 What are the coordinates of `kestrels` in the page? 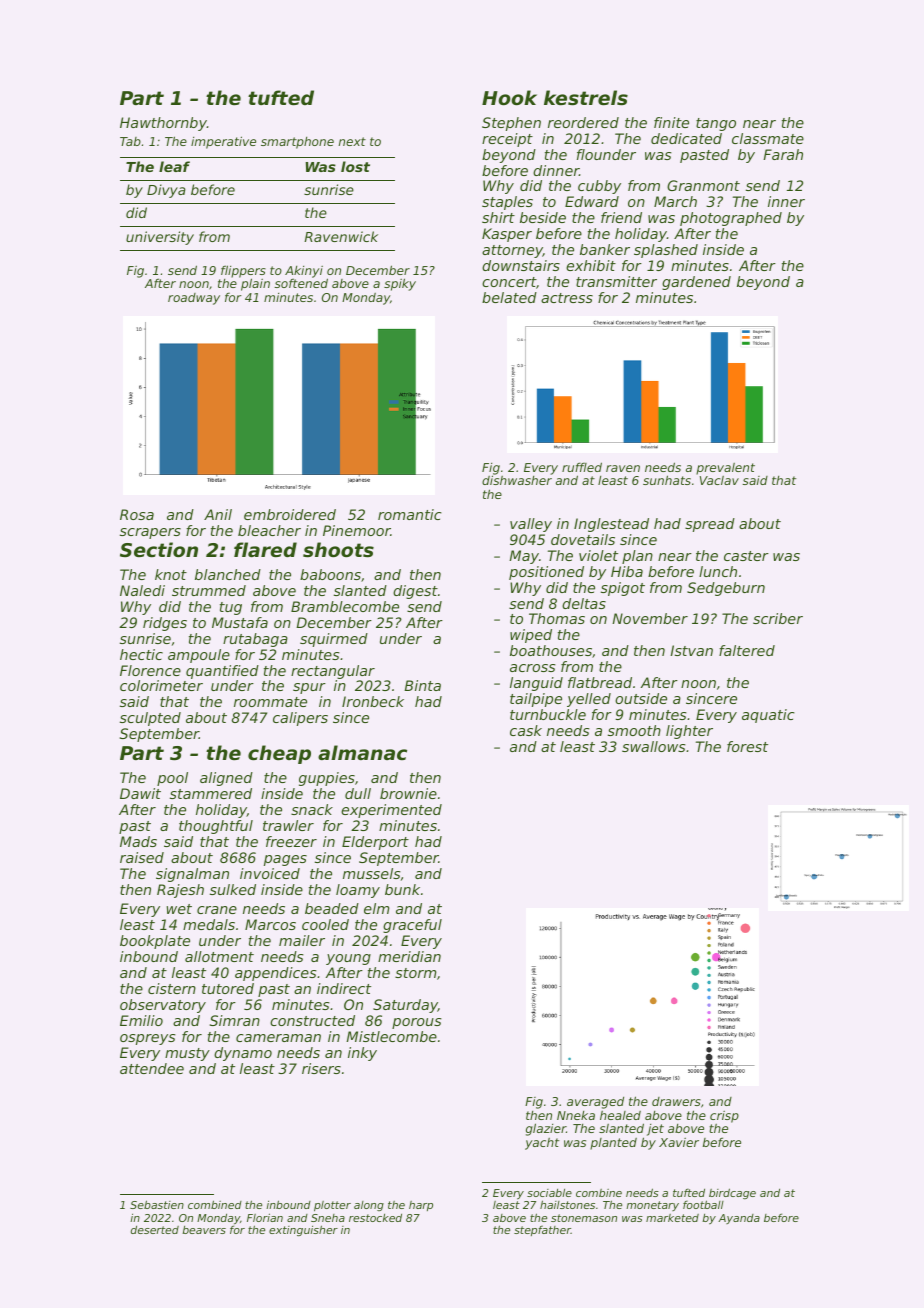 It's located at (586, 98).
